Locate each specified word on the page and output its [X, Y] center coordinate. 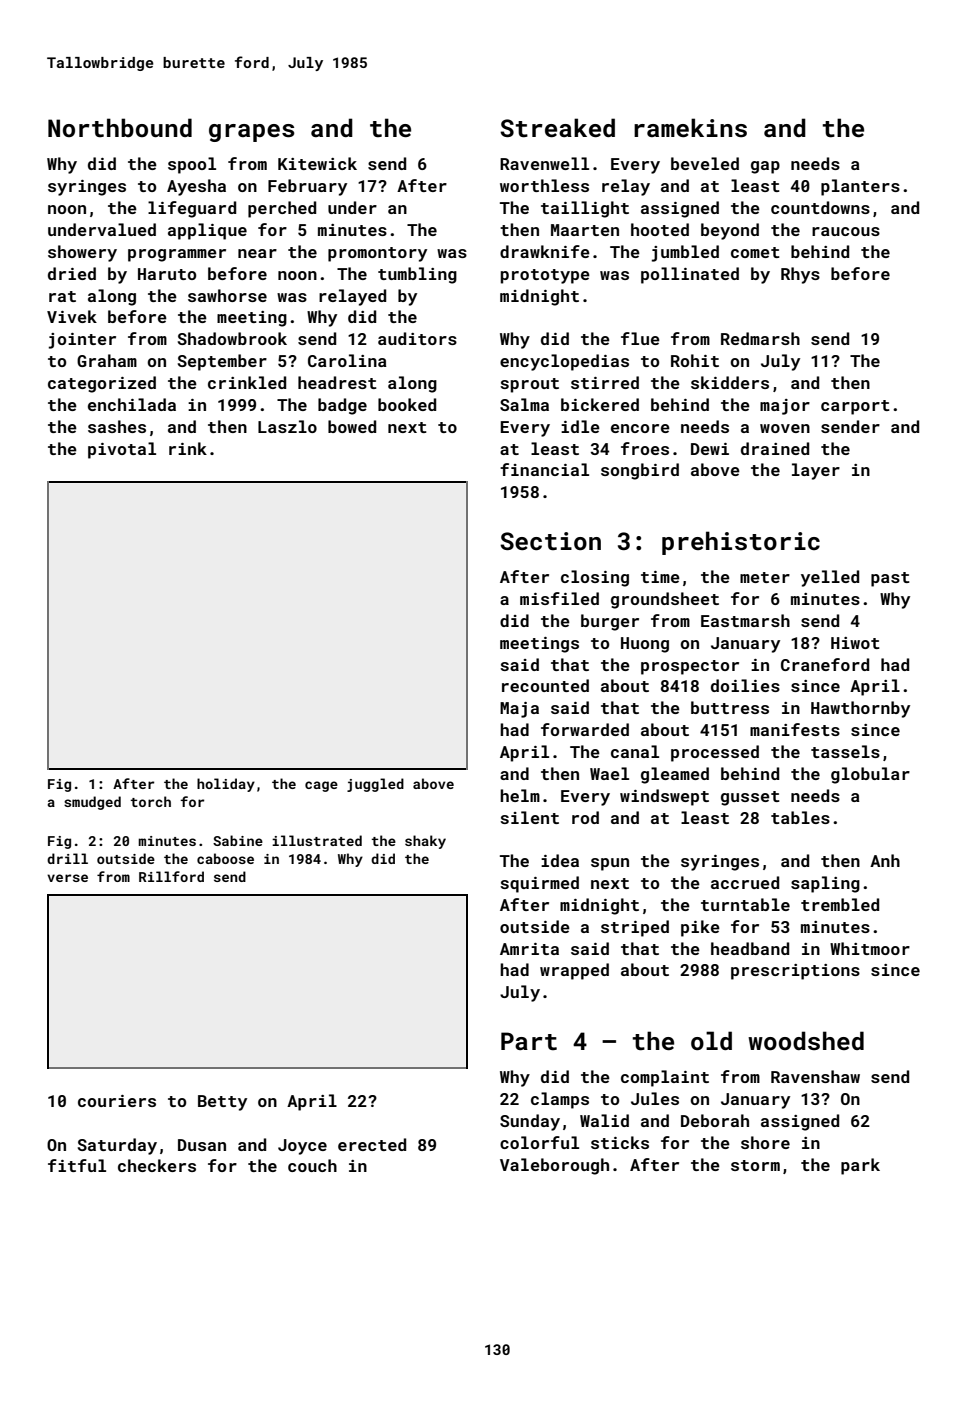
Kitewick [317, 163]
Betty [222, 1103]
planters [860, 187]
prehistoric [741, 543]
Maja [519, 710]
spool [192, 165]
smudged [92, 803]
